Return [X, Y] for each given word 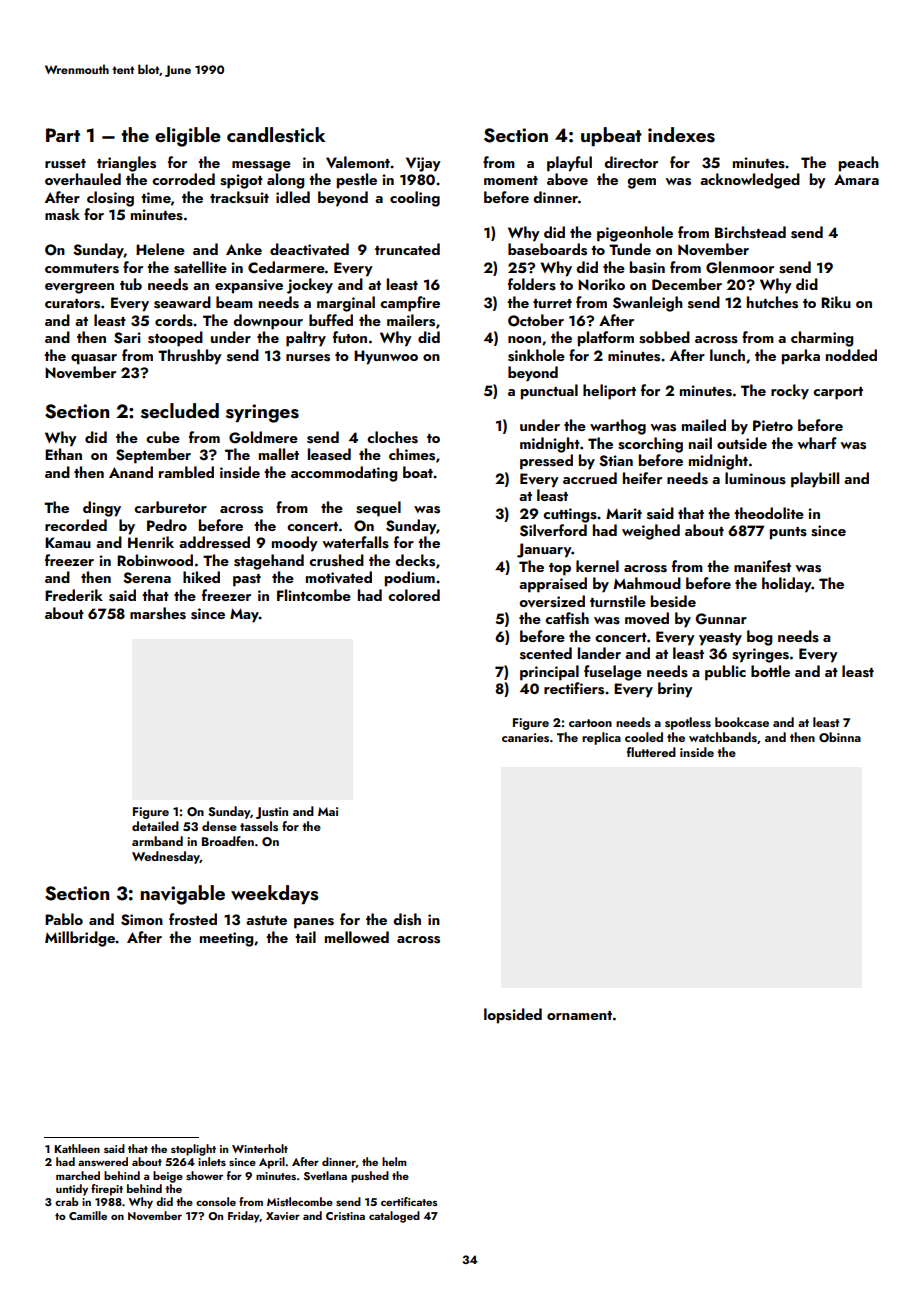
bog [759, 638]
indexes [681, 135]
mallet [279, 454]
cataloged [394, 1217]
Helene [160, 249]
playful [569, 164]
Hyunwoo [386, 357]
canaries [525, 737]
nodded [851, 355]
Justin [272, 813]
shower [204, 1175]
